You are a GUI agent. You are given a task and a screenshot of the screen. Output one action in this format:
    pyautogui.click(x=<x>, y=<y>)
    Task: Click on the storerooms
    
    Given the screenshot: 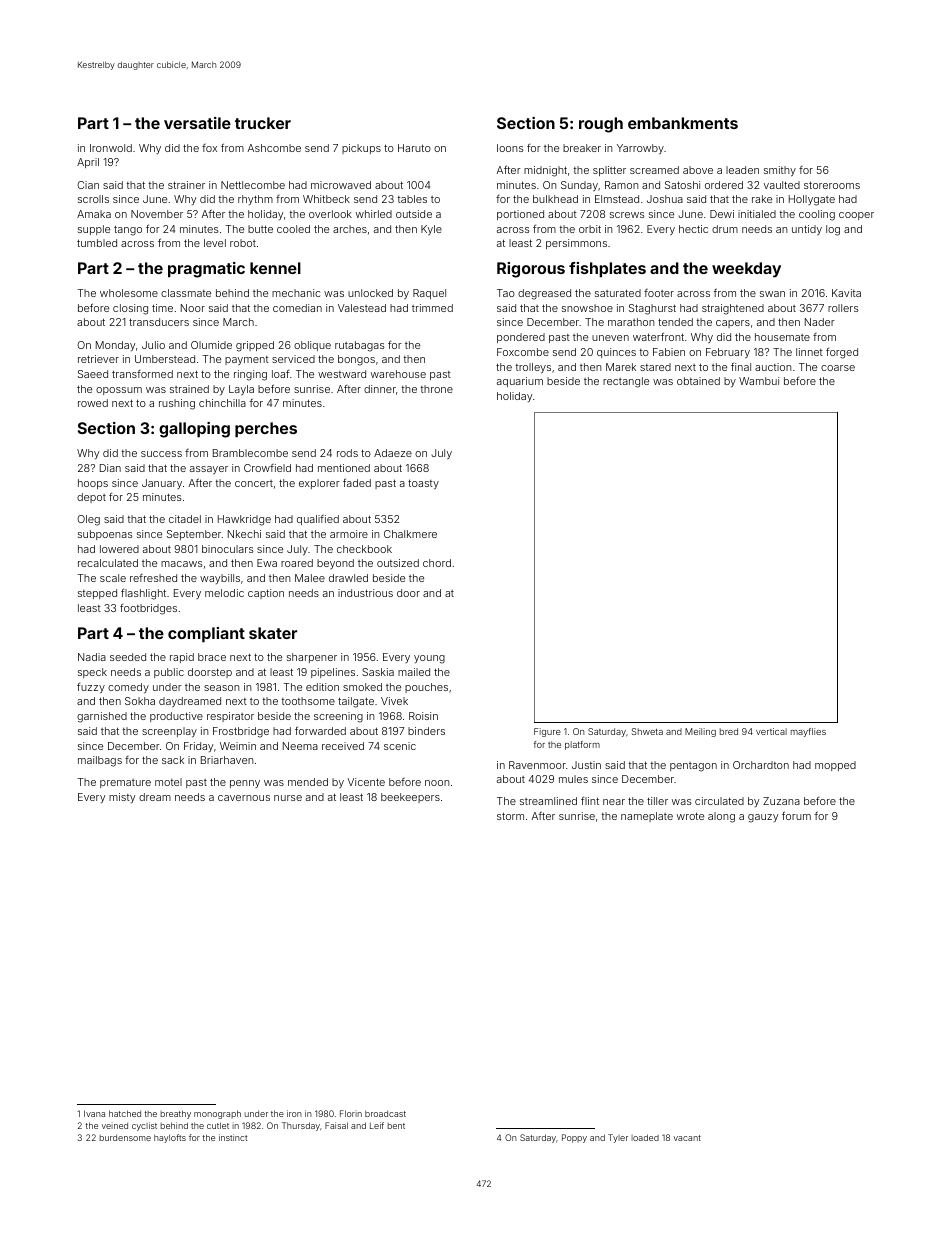 What is the action you would take?
    pyautogui.click(x=832, y=185)
